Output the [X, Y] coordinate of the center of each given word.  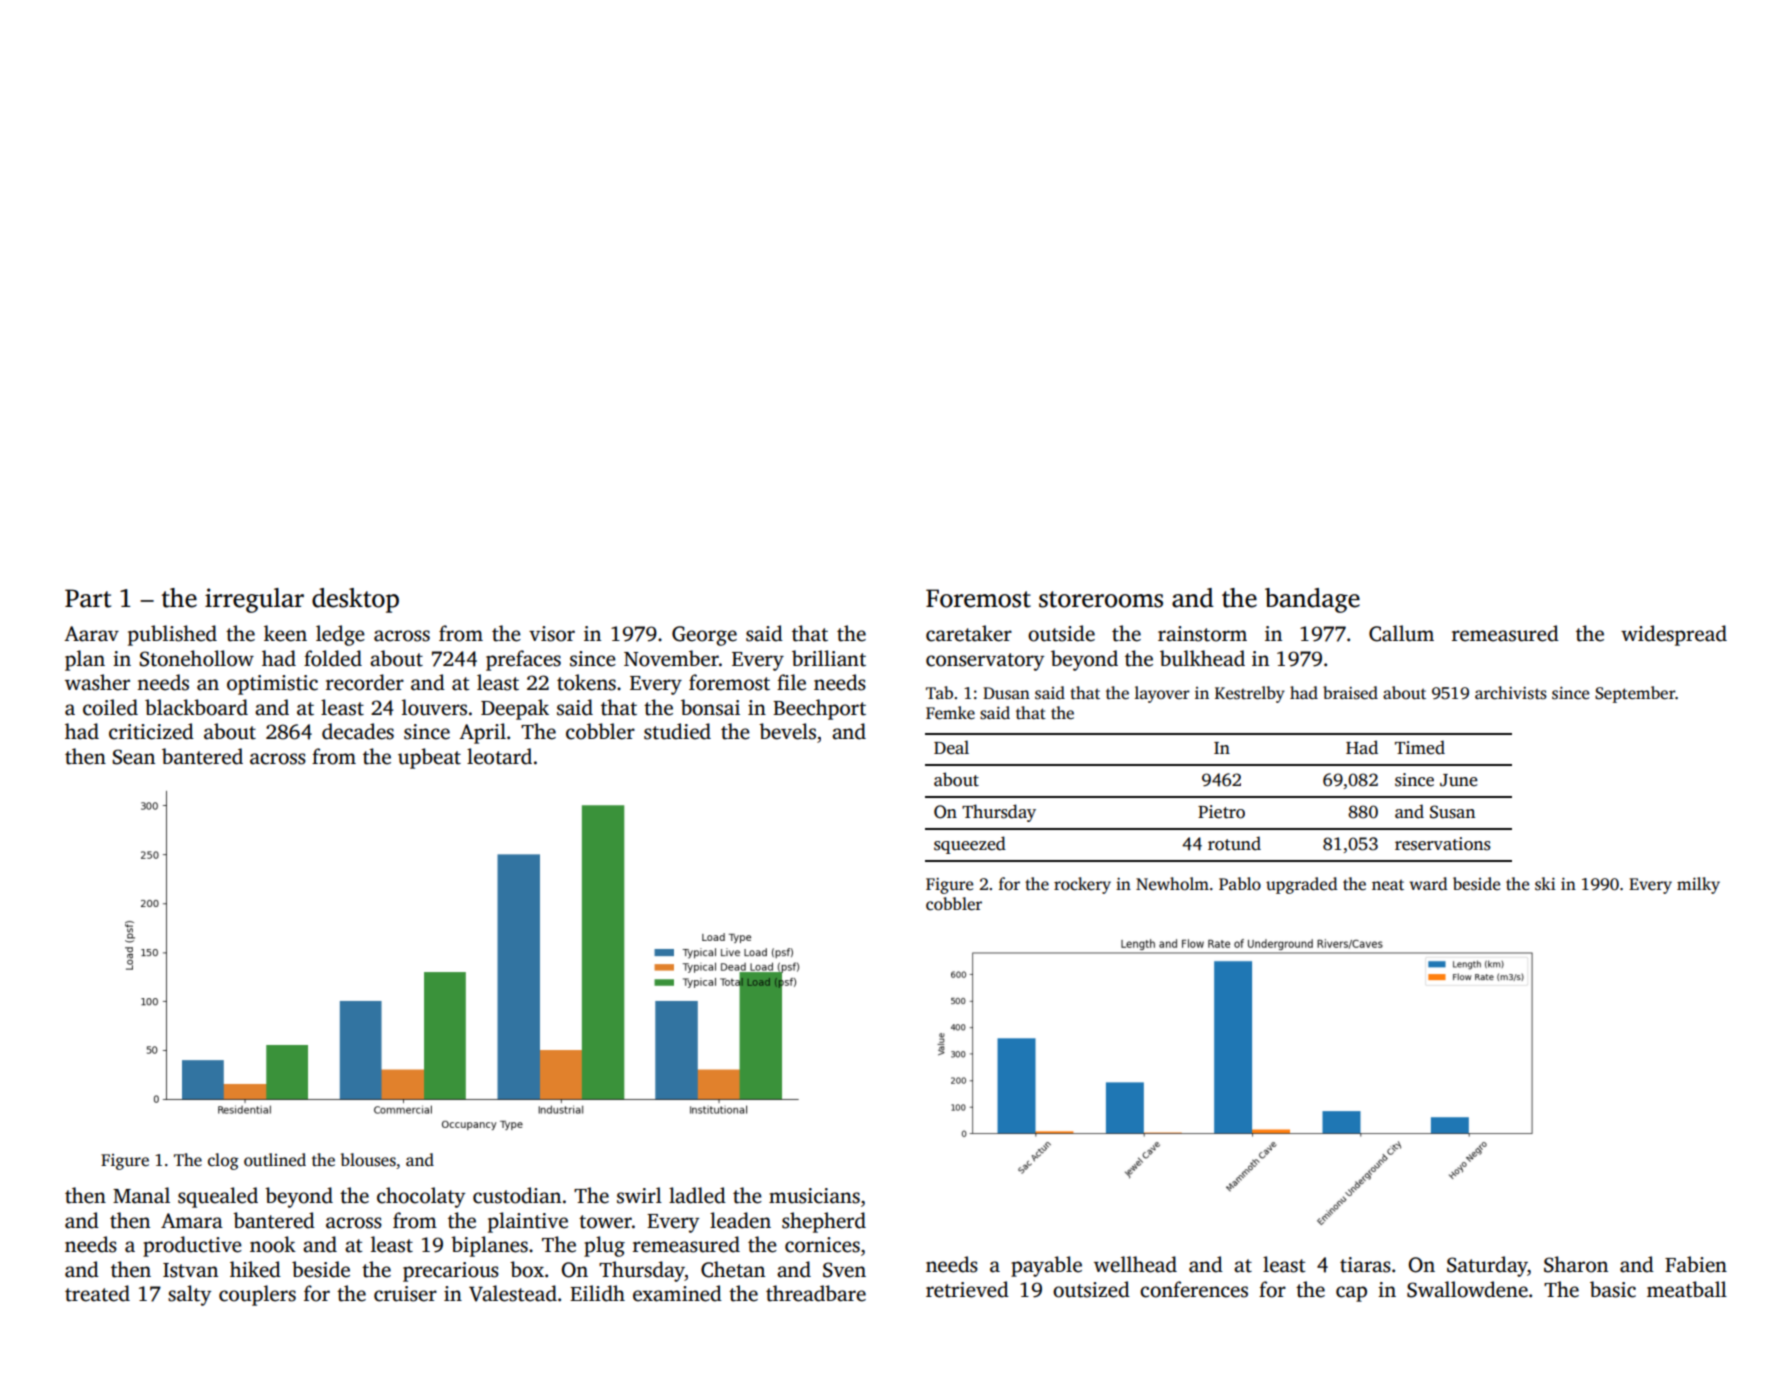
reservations [1443, 844]
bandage [1312, 600]
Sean [133, 757]
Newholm [1172, 884]
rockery [1082, 885]
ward [1428, 883]
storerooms [1101, 599]
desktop [355, 600]
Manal [141, 1195]
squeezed [970, 845]
